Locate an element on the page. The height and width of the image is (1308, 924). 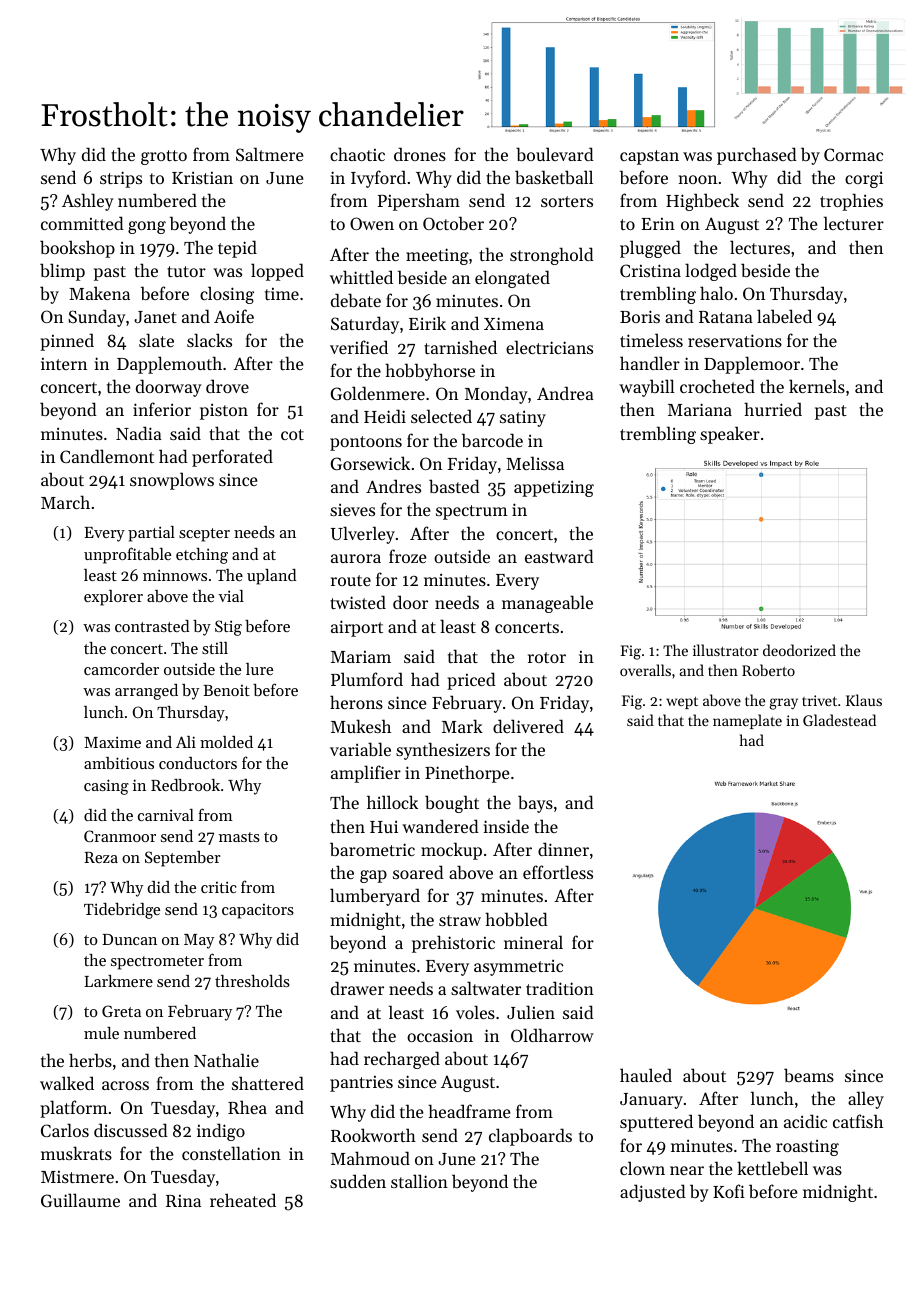
vial is located at coordinates (231, 596).
